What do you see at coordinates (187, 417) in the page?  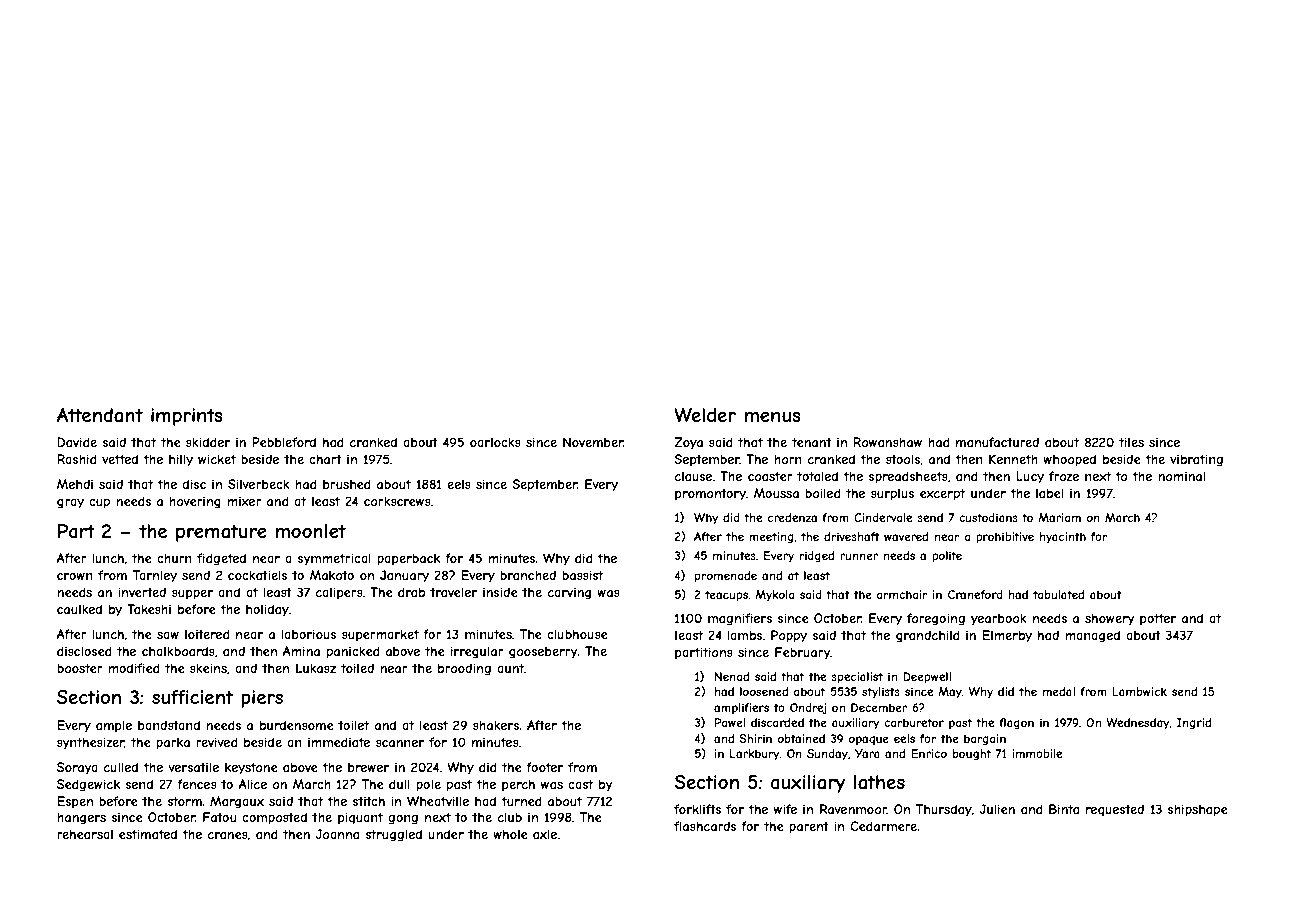 I see `imprints` at bounding box center [187, 417].
